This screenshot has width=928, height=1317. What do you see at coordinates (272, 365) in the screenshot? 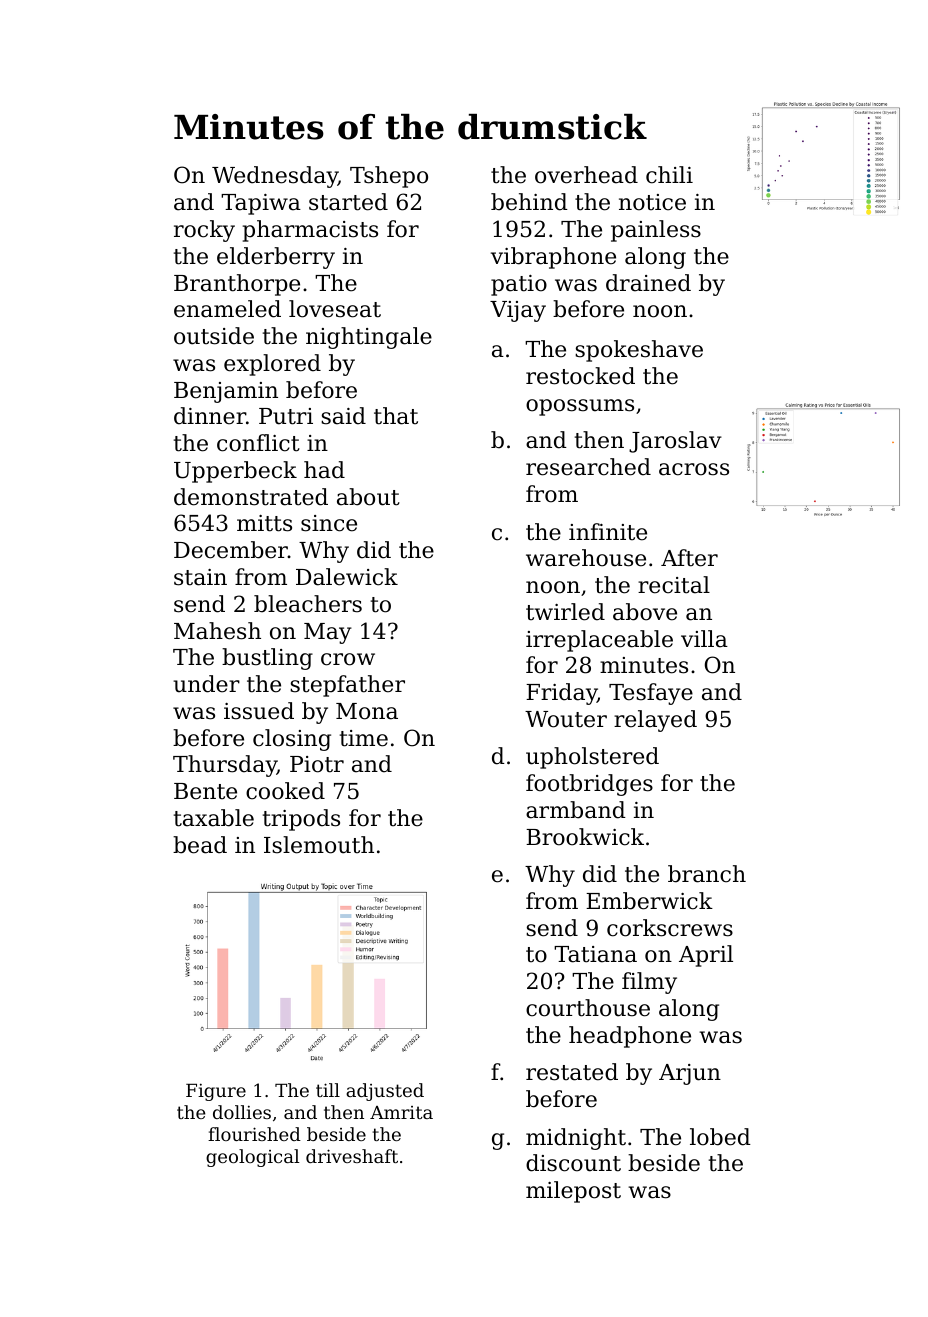
I see `explored` at bounding box center [272, 365].
